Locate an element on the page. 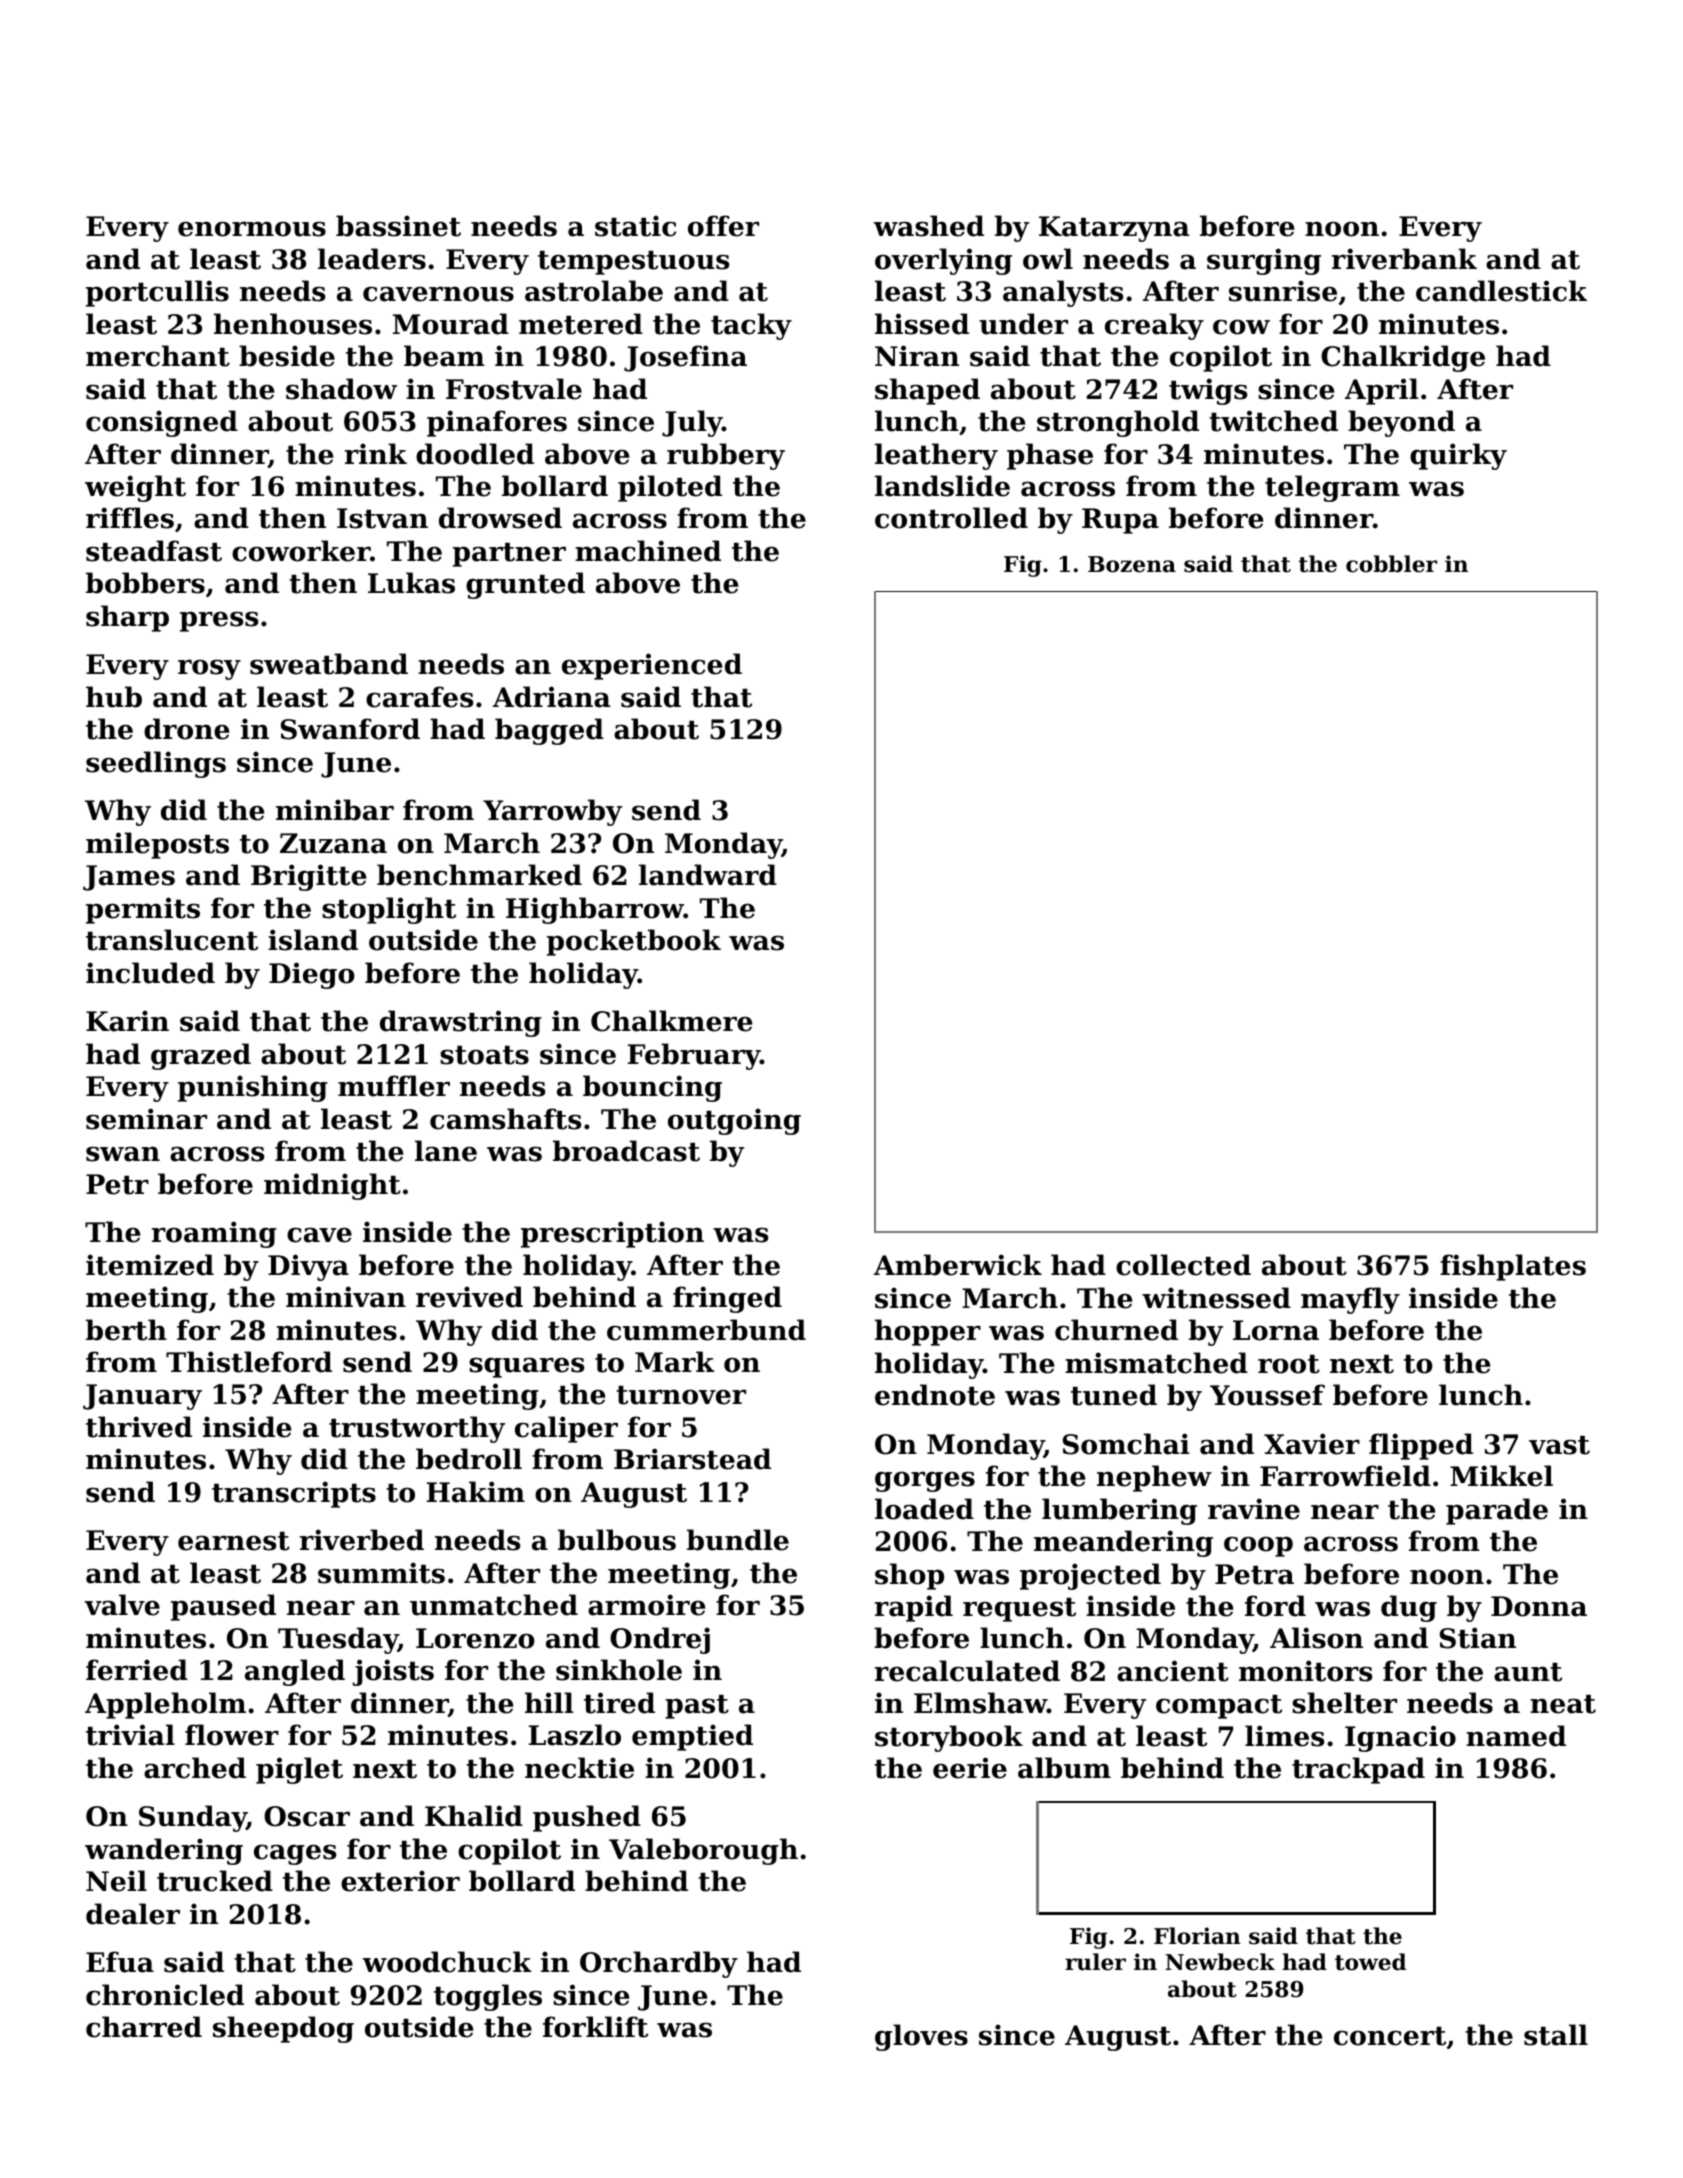  offer is located at coordinates (723, 226).
